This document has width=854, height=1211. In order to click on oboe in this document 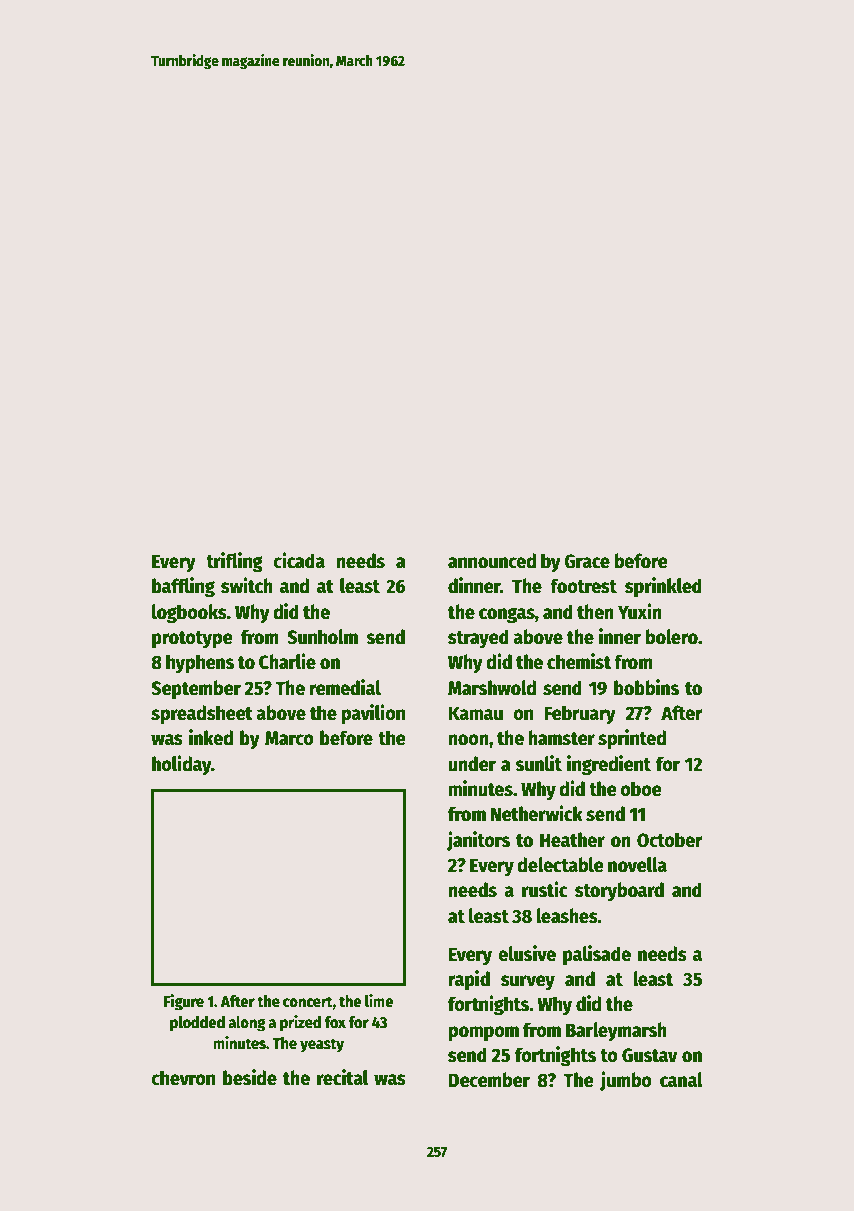, I will do `click(641, 789)`.
